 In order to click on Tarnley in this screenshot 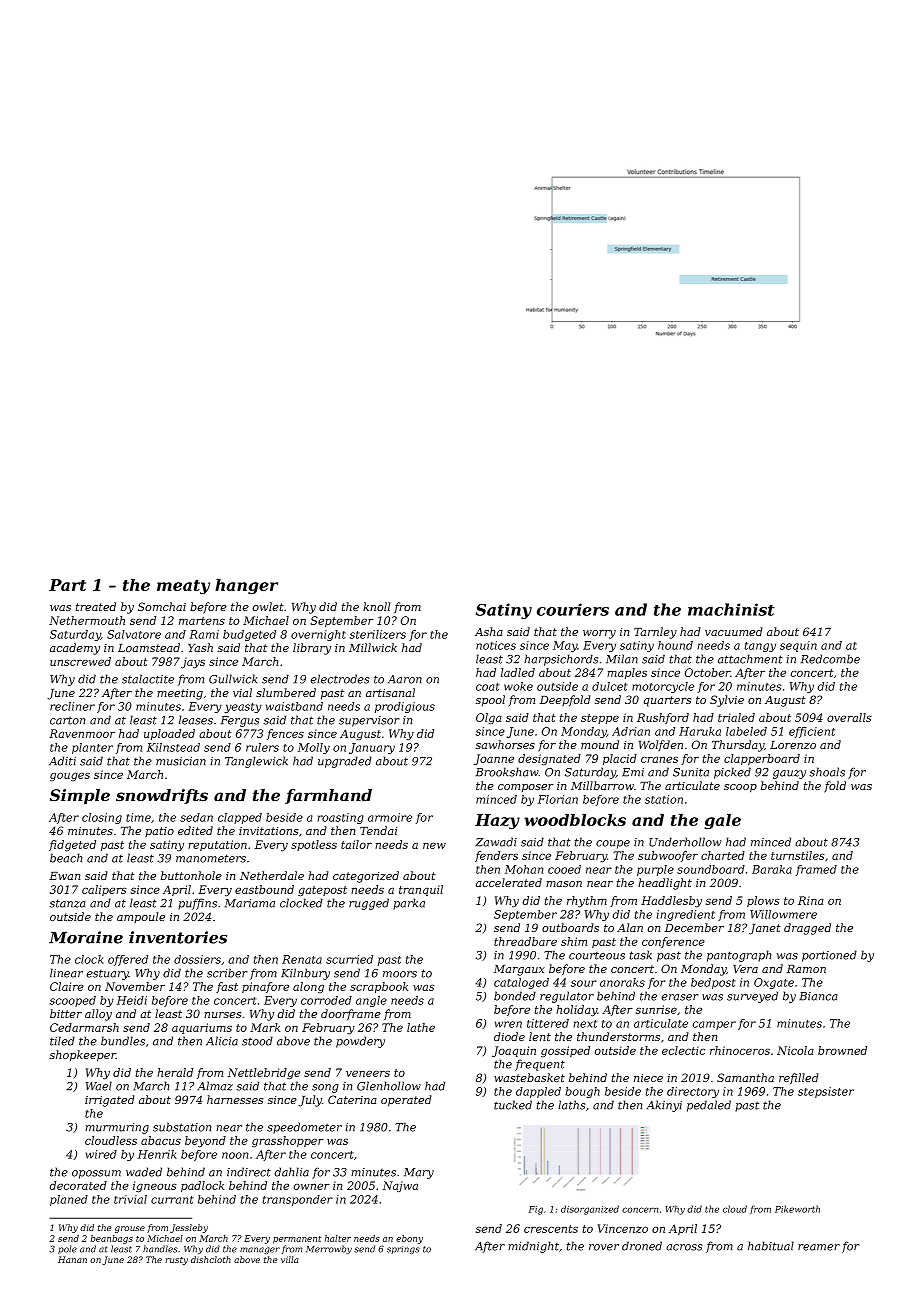, I will do `click(655, 633)`.
